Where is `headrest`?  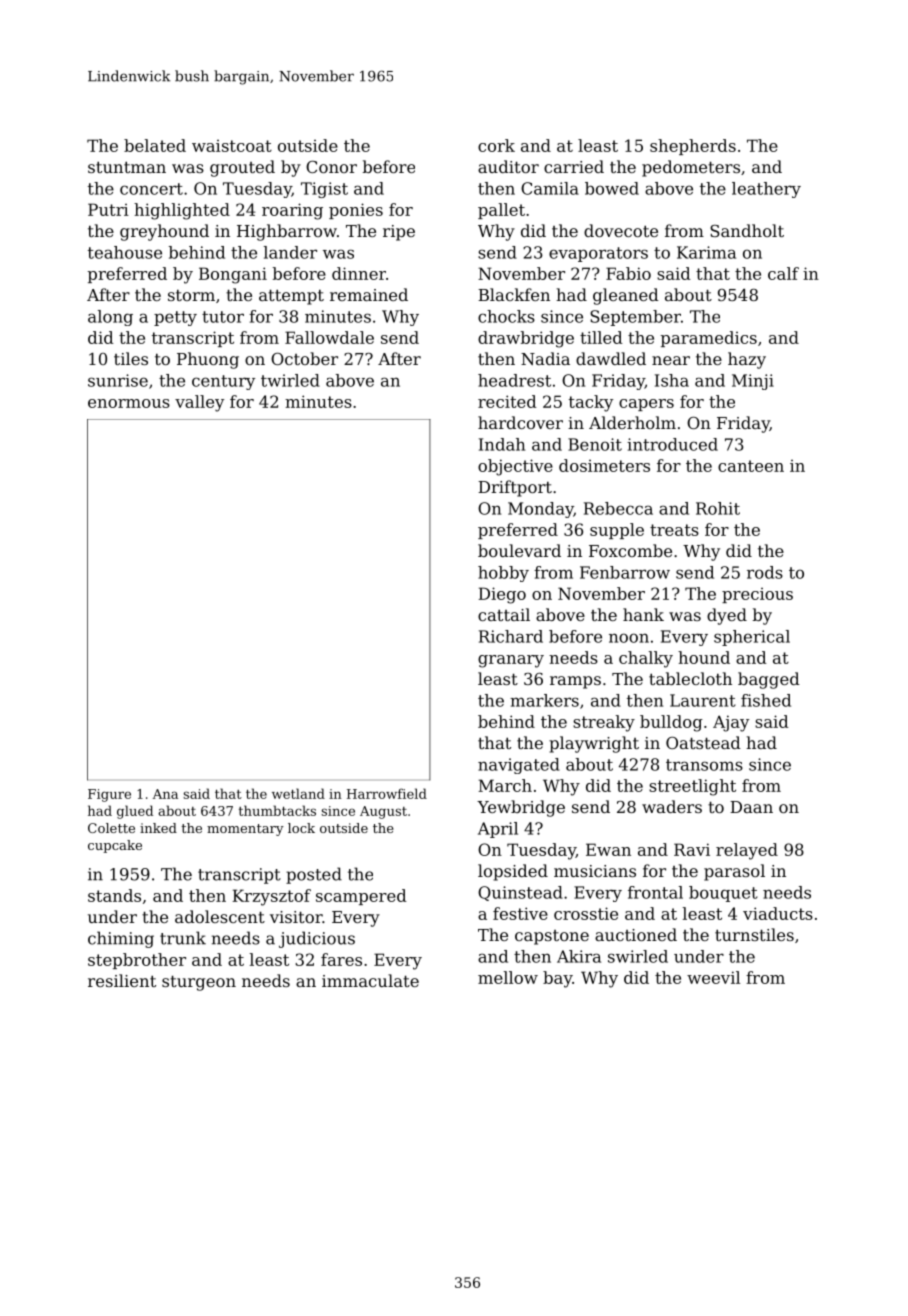
headrest is located at coordinates (514, 380).
